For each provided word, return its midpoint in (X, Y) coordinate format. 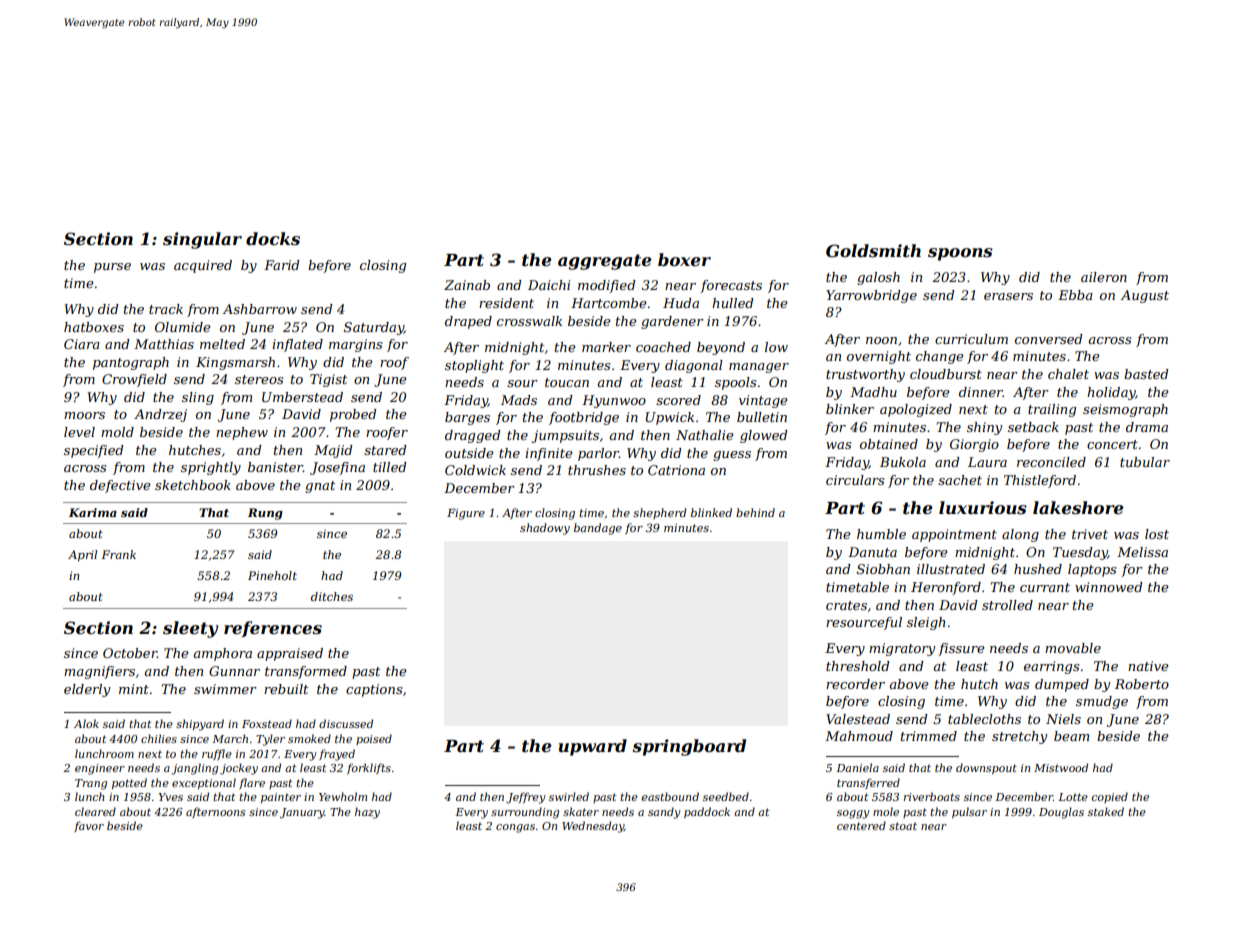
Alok (86, 723)
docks (273, 238)
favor (89, 826)
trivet (1090, 534)
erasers (1008, 296)
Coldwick (475, 470)
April (82, 556)
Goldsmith (873, 250)
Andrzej (160, 415)
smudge (1102, 702)
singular (202, 240)
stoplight (474, 366)
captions (374, 690)
